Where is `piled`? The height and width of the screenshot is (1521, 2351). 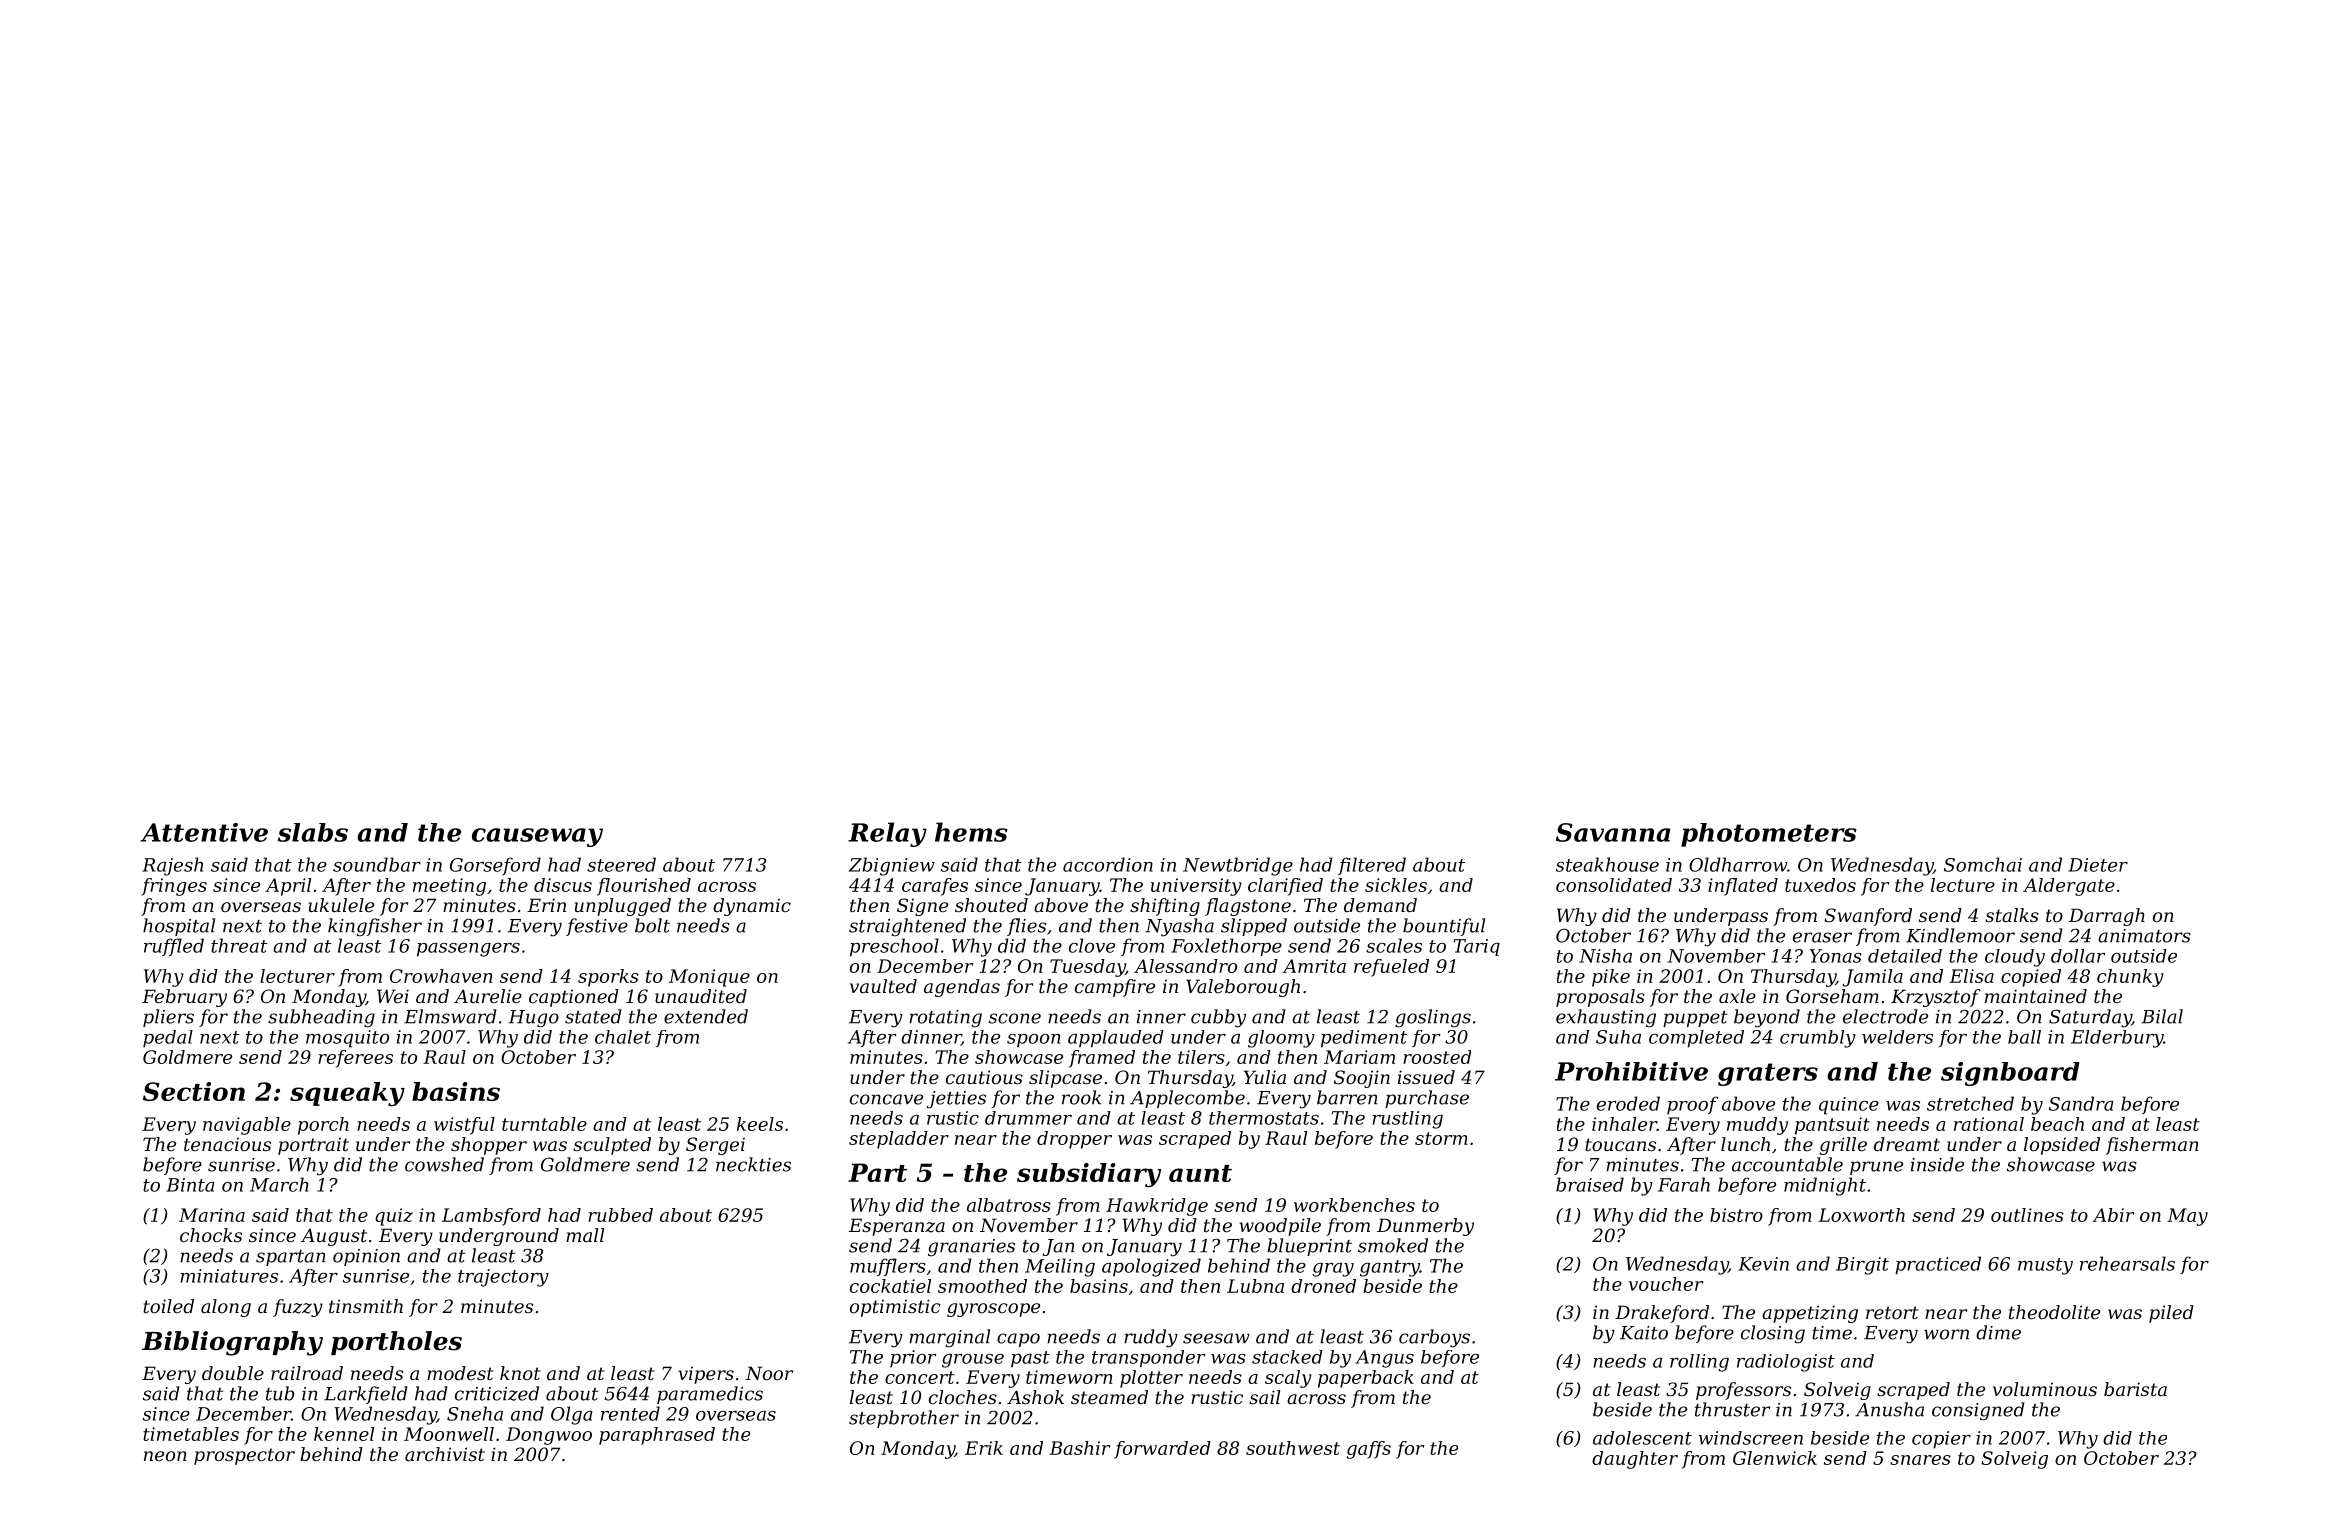
piled is located at coordinates (2171, 1314).
